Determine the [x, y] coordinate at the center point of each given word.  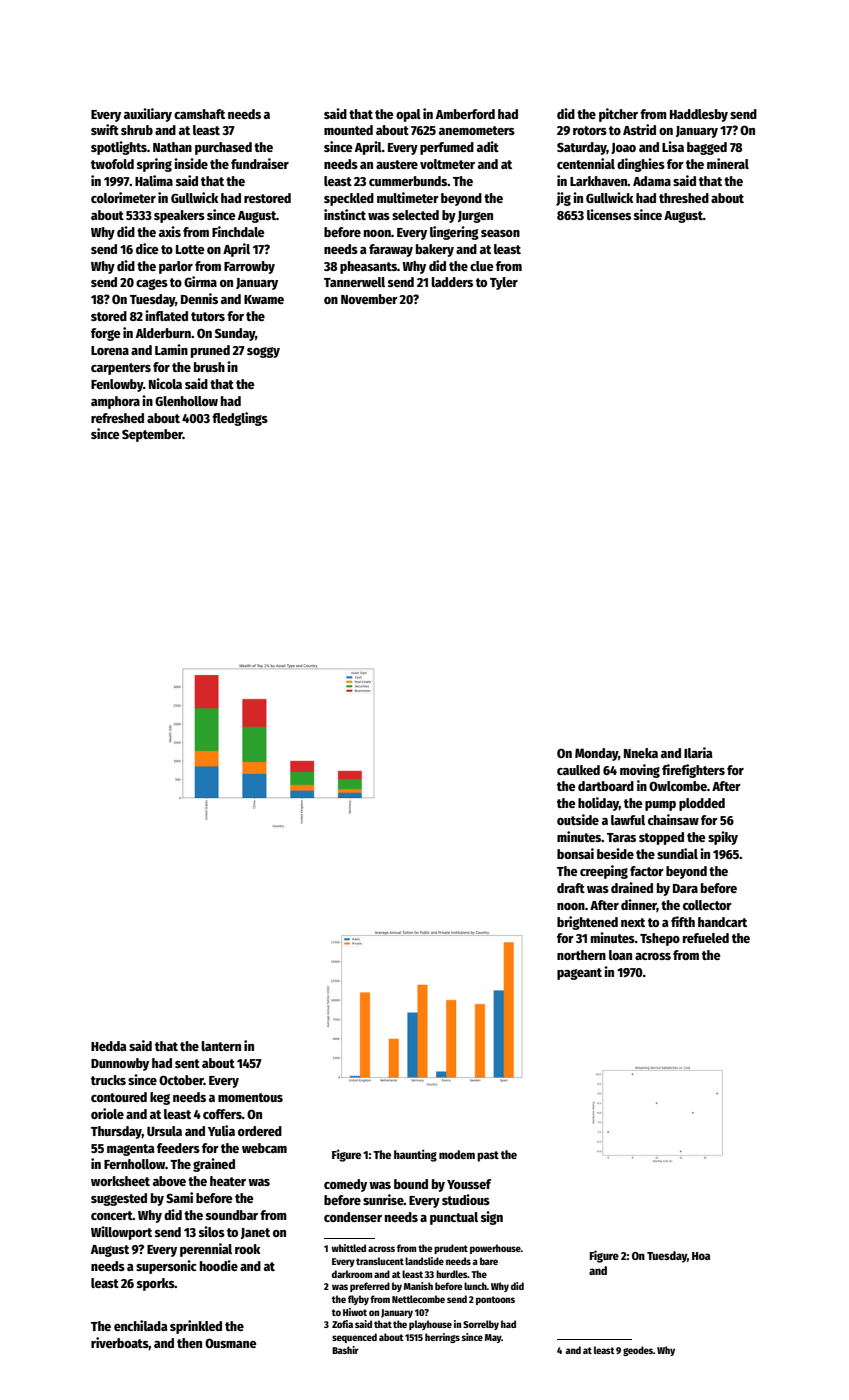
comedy [345, 1185]
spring [154, 165]
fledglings [240, 419]
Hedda [109, 1046]
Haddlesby [699, 115]
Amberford [465, 114]
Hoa [701, 1256]
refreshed [117, 418]
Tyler [504, 283]
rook [247, 1249]
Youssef [469, 1184]
